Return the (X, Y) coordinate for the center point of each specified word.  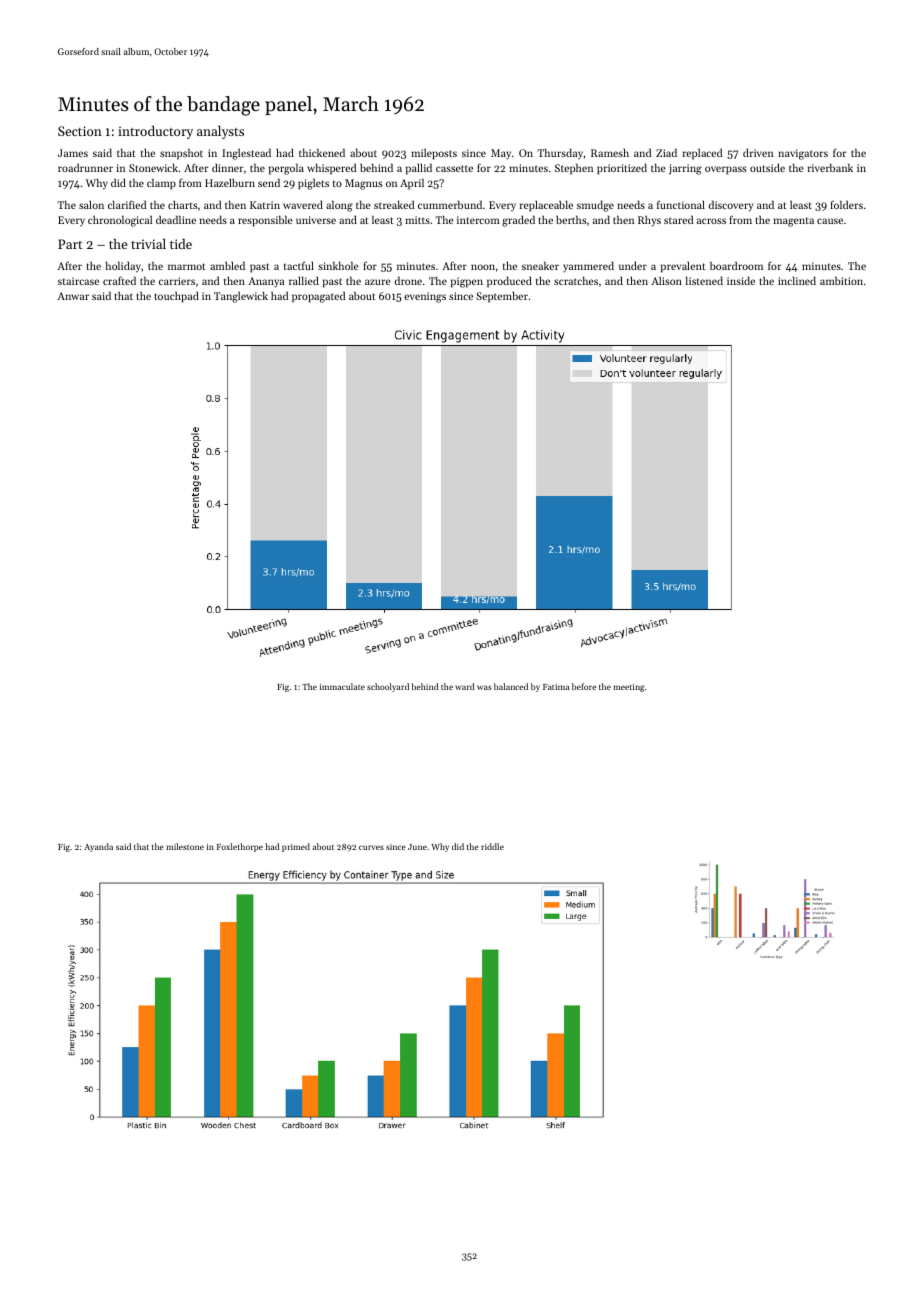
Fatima (556, 687)
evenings (425, 297)
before (584, 686)
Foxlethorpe (240, 847)
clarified (127, 204)
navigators (803, 154)
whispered (331, 169)
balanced (511, 686)
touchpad (176, 297)
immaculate (342, 686)
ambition (841, 281)
